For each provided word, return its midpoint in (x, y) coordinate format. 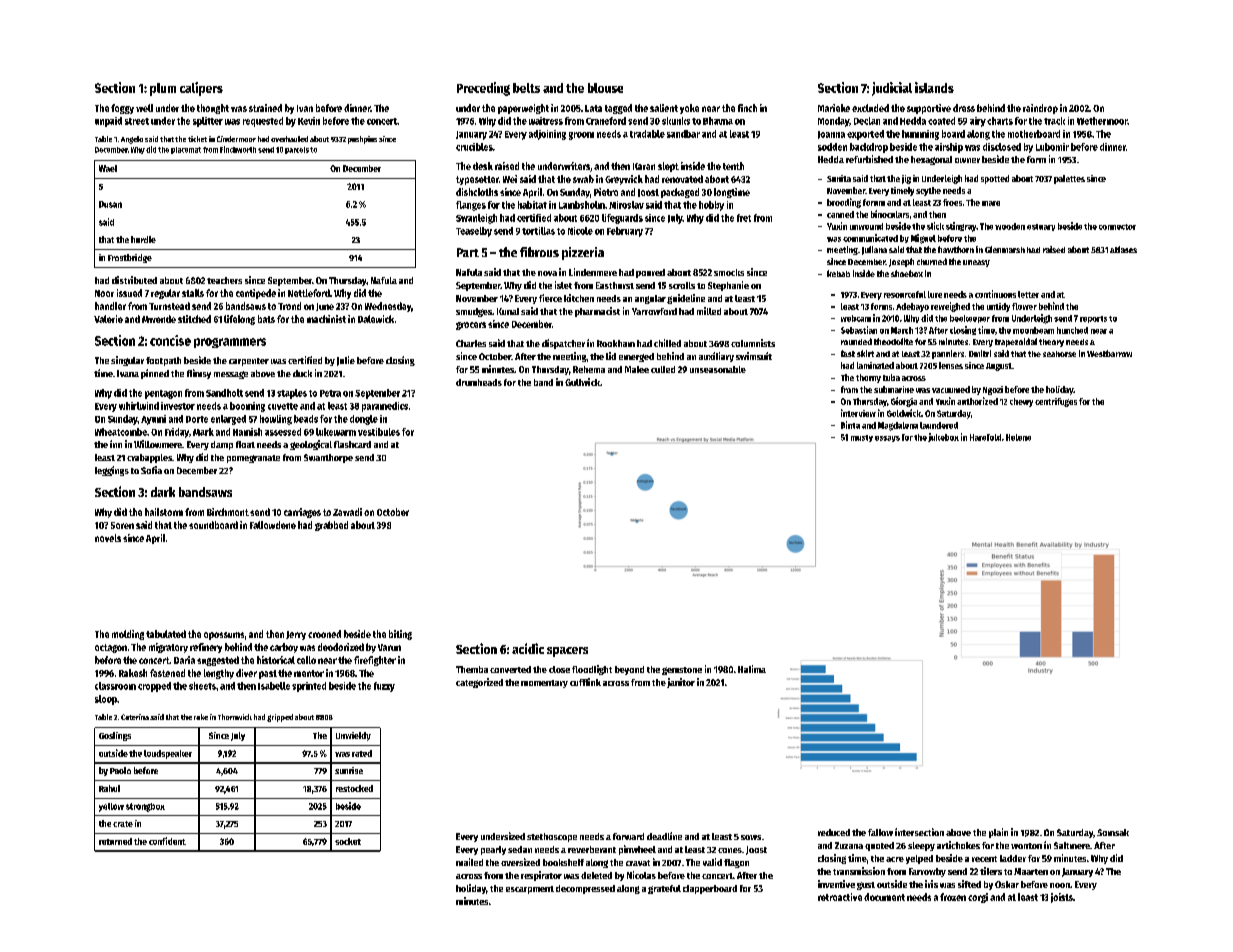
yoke (689, 109)
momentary (544, 684)
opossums (224, 636)
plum (163, 89)
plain (998, 833)
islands (934, 87)
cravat (638, 863)
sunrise (349, 770)
